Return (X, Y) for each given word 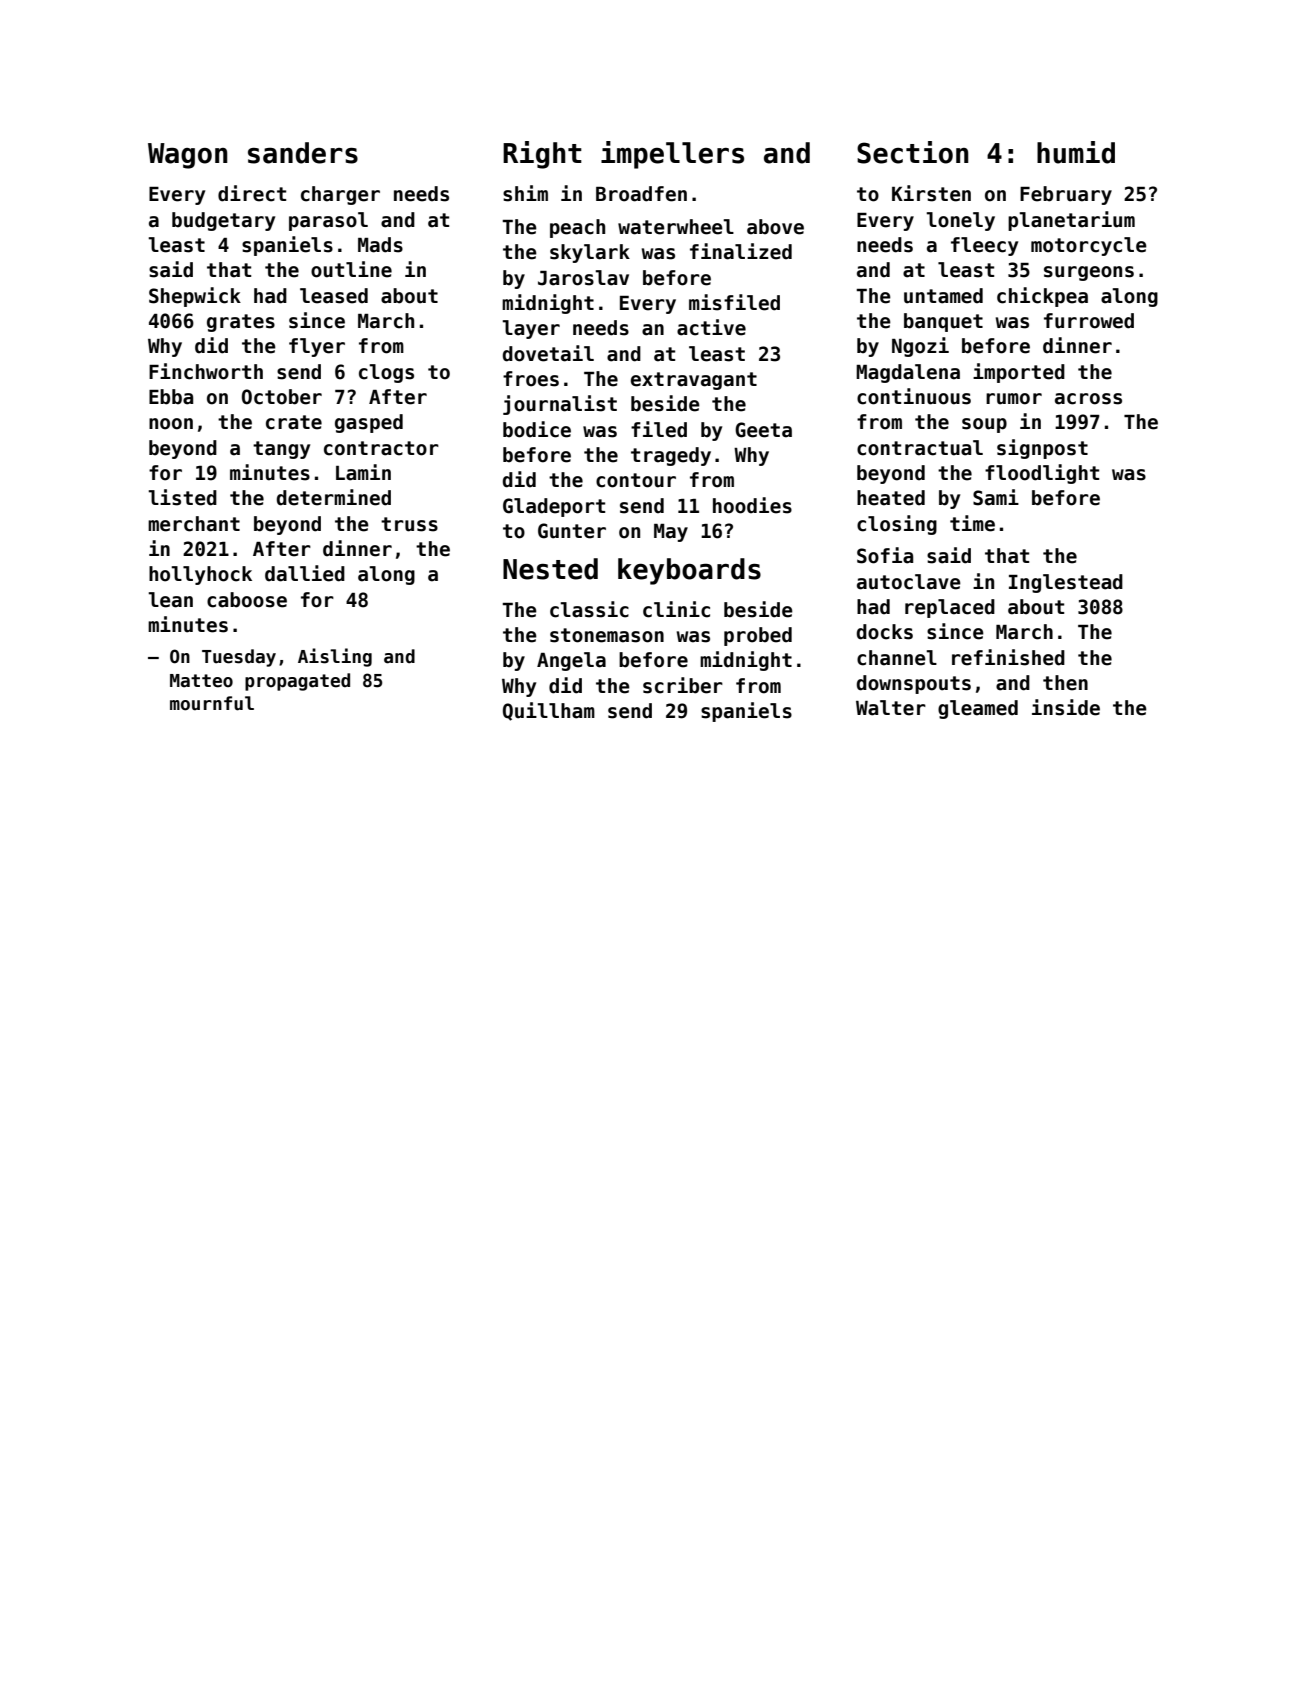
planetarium (1071, 221)
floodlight (1042, 474)
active (711, 327)
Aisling (335, 657)
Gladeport (554, 507)
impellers (672, 155)
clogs (386, 373)
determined (334, 497)
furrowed (1089, 321)
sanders (303, 153)
